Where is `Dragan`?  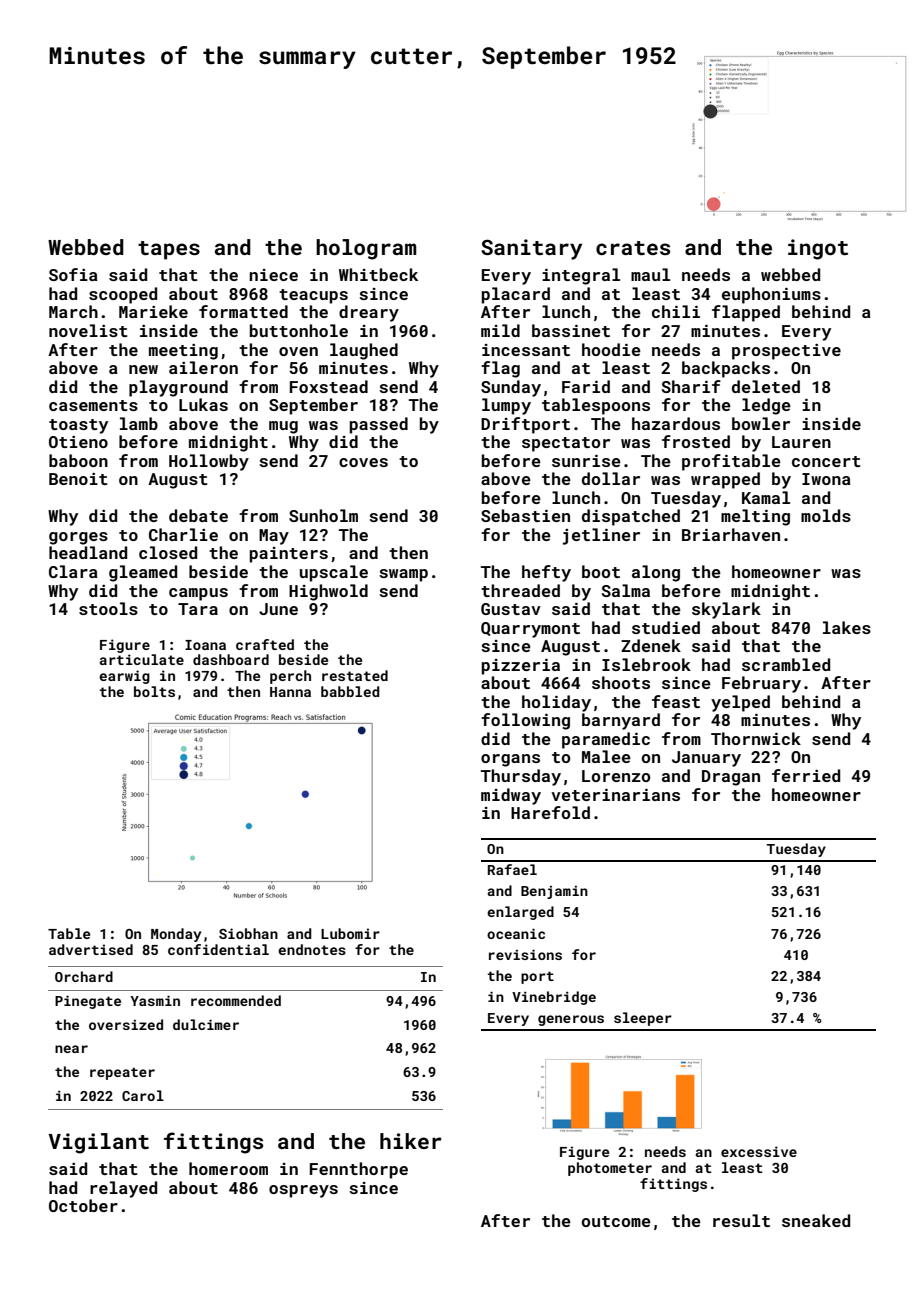
Dragan is located at coordinates (731, 778).
